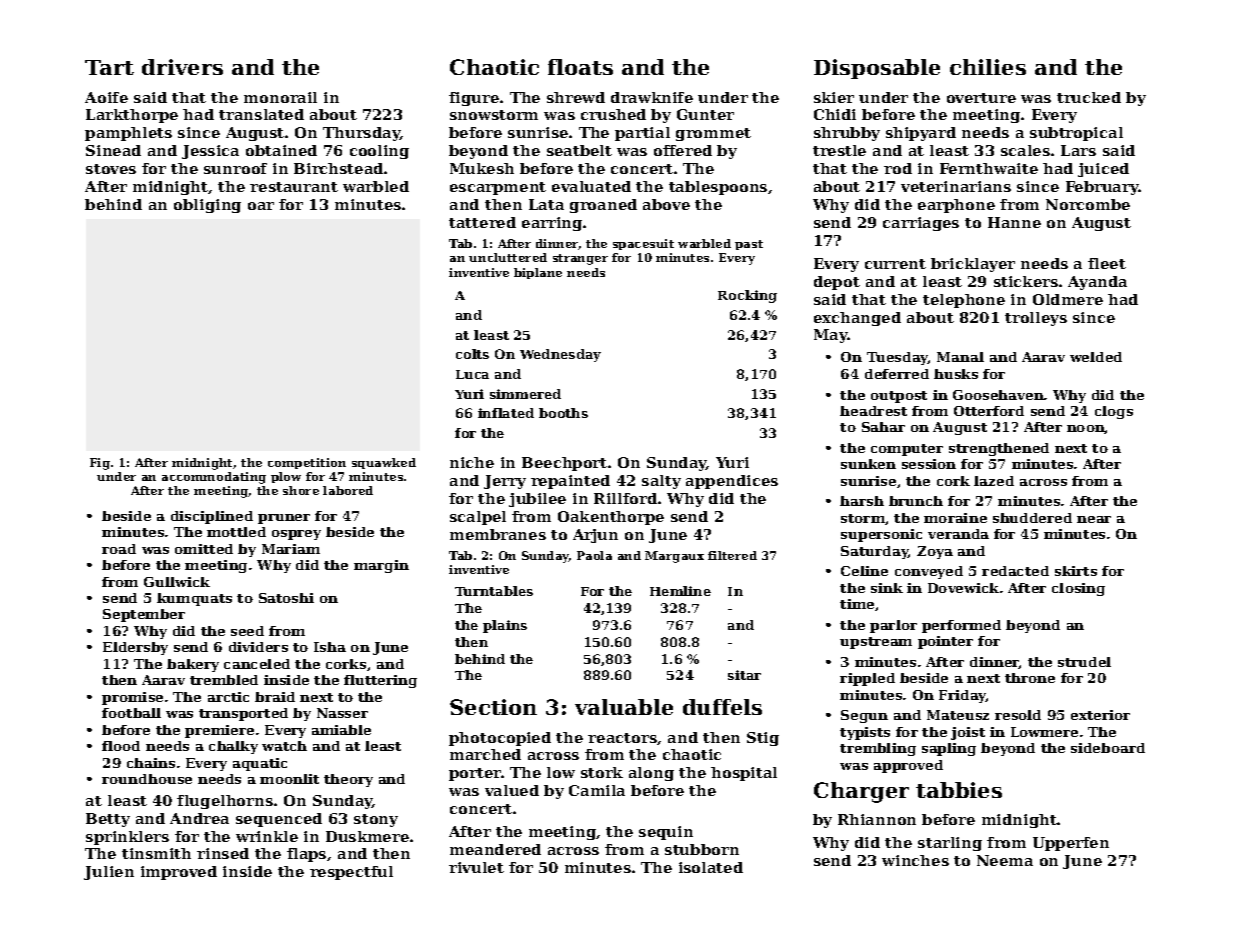  I want to click on pamphlets, so click(128, 134).
